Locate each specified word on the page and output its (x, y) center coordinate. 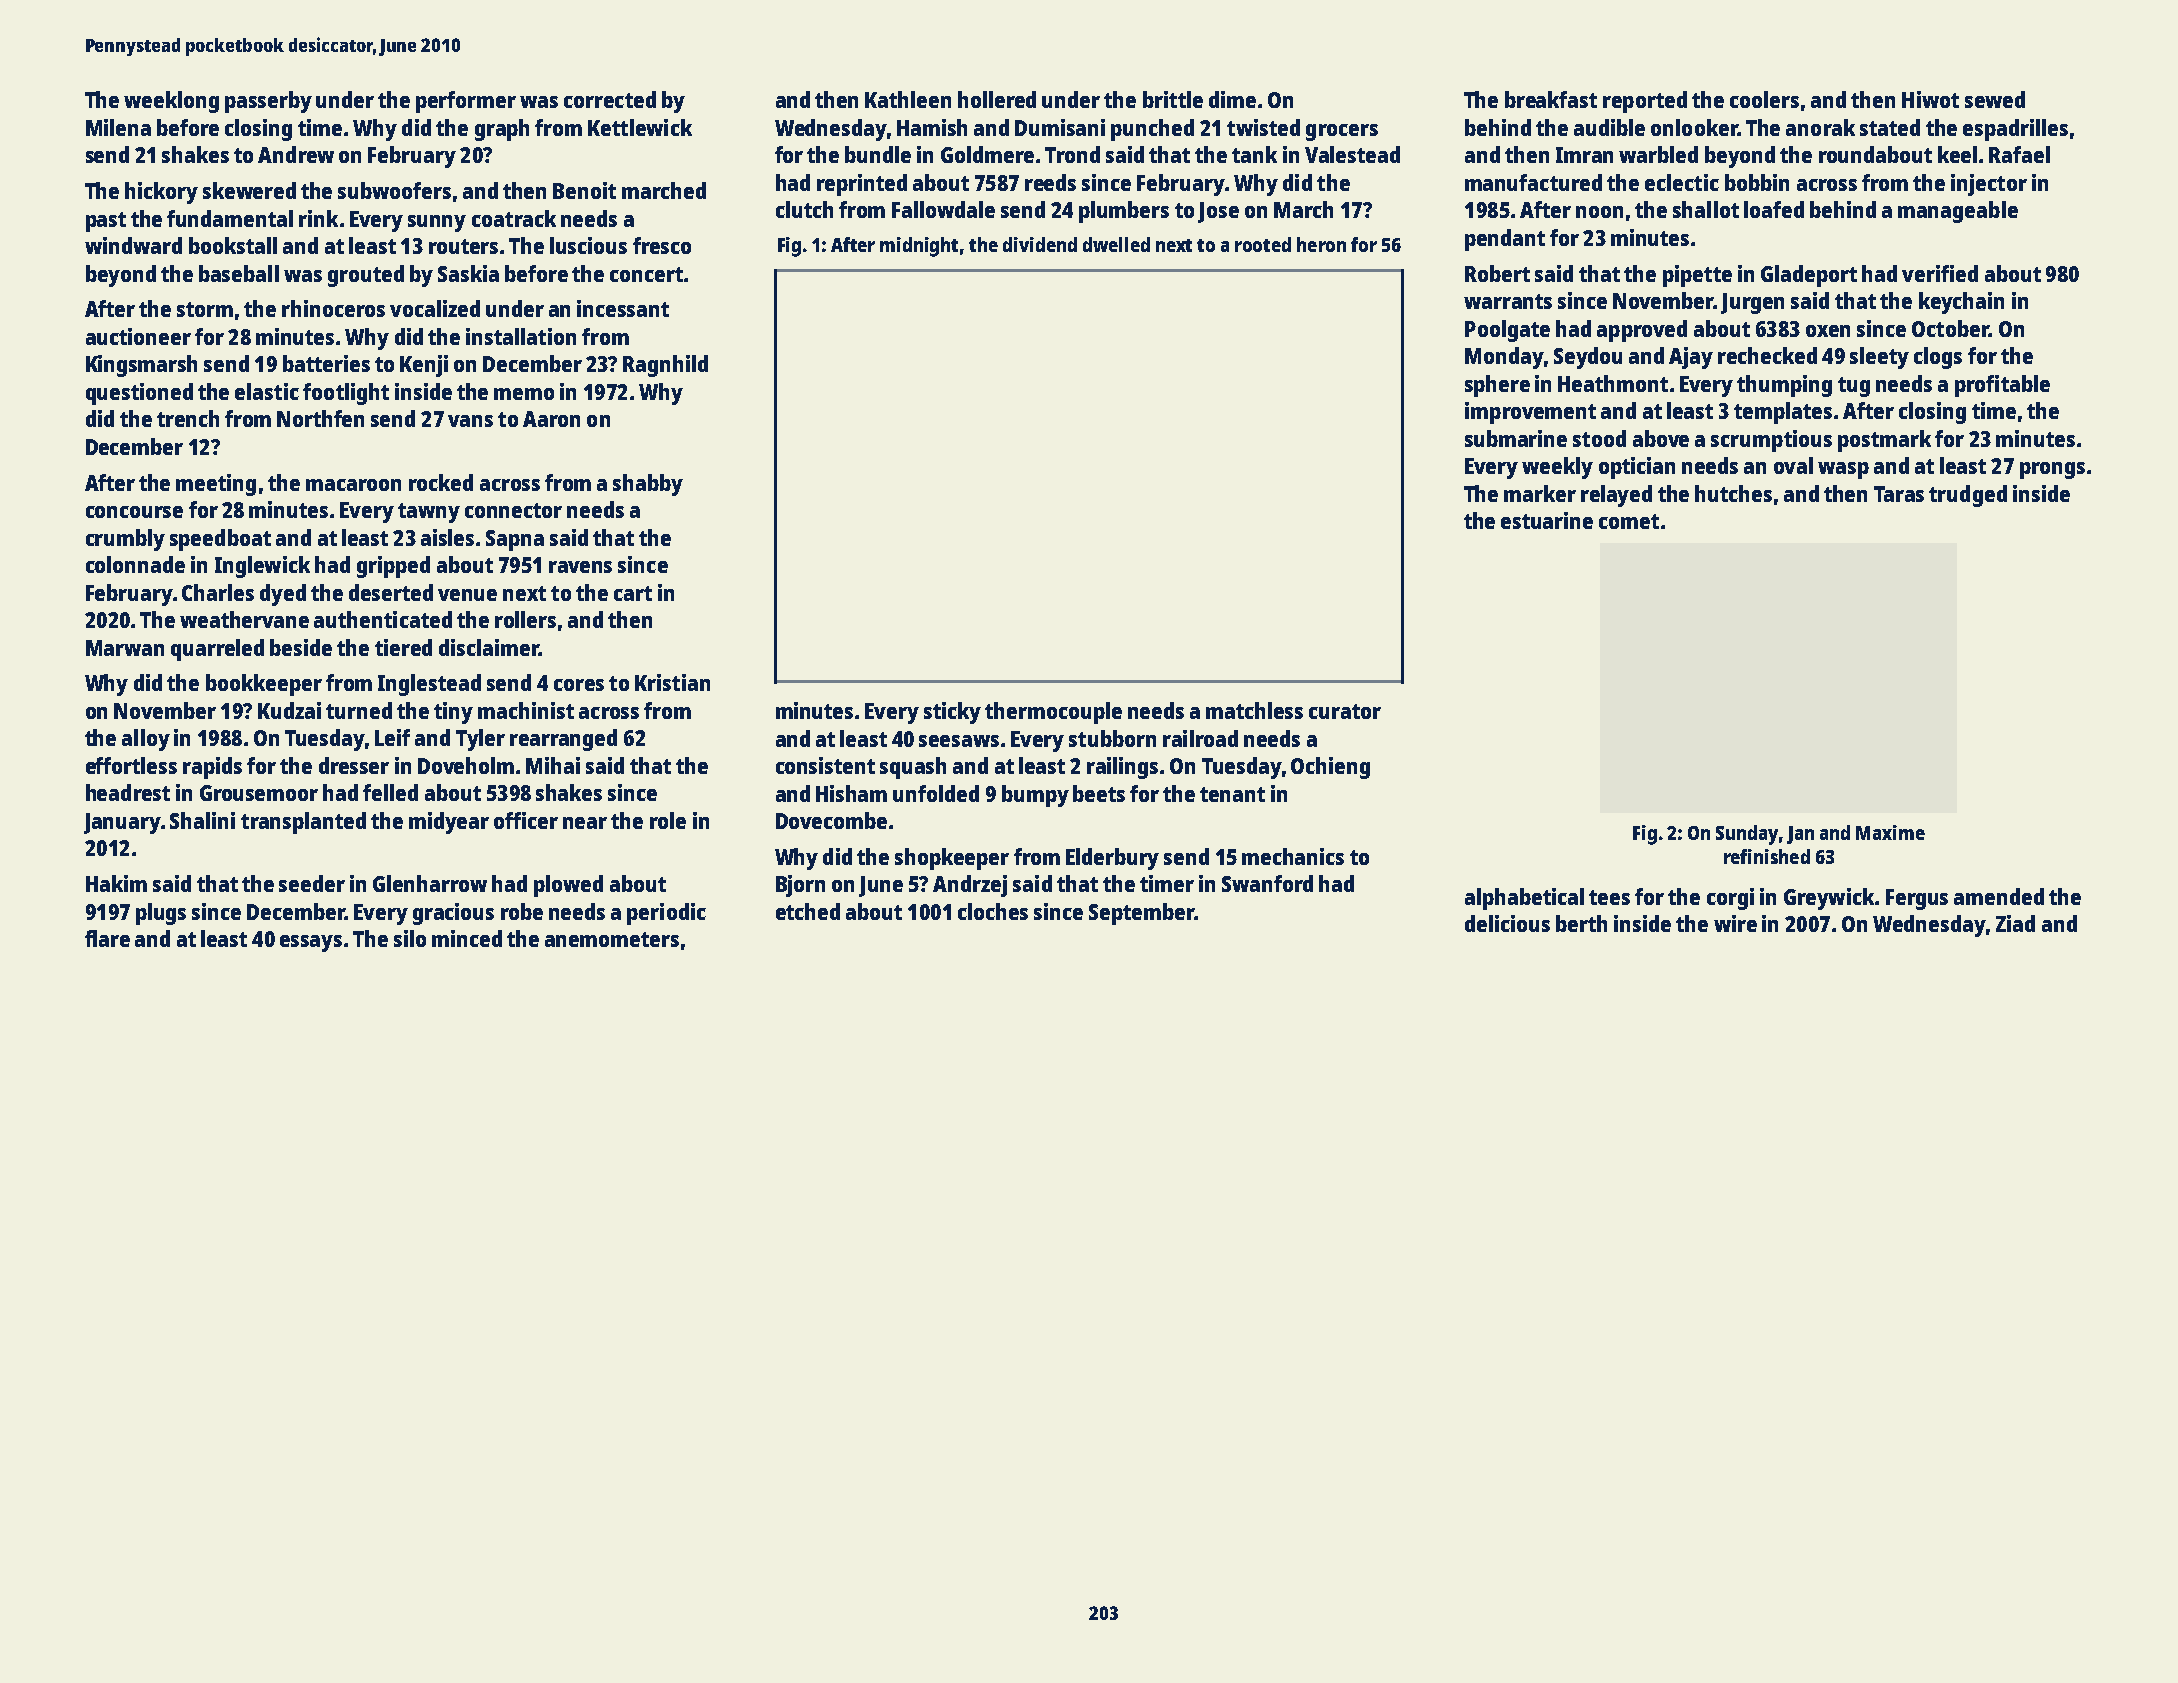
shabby (648, 485)
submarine (1516, 438)
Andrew (296, 154)
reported (1645, 102)
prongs (2052, 470)
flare (107, 938)
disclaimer (489, 647)
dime (1232, 99)
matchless (1254, 710)
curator (1345, 711)
